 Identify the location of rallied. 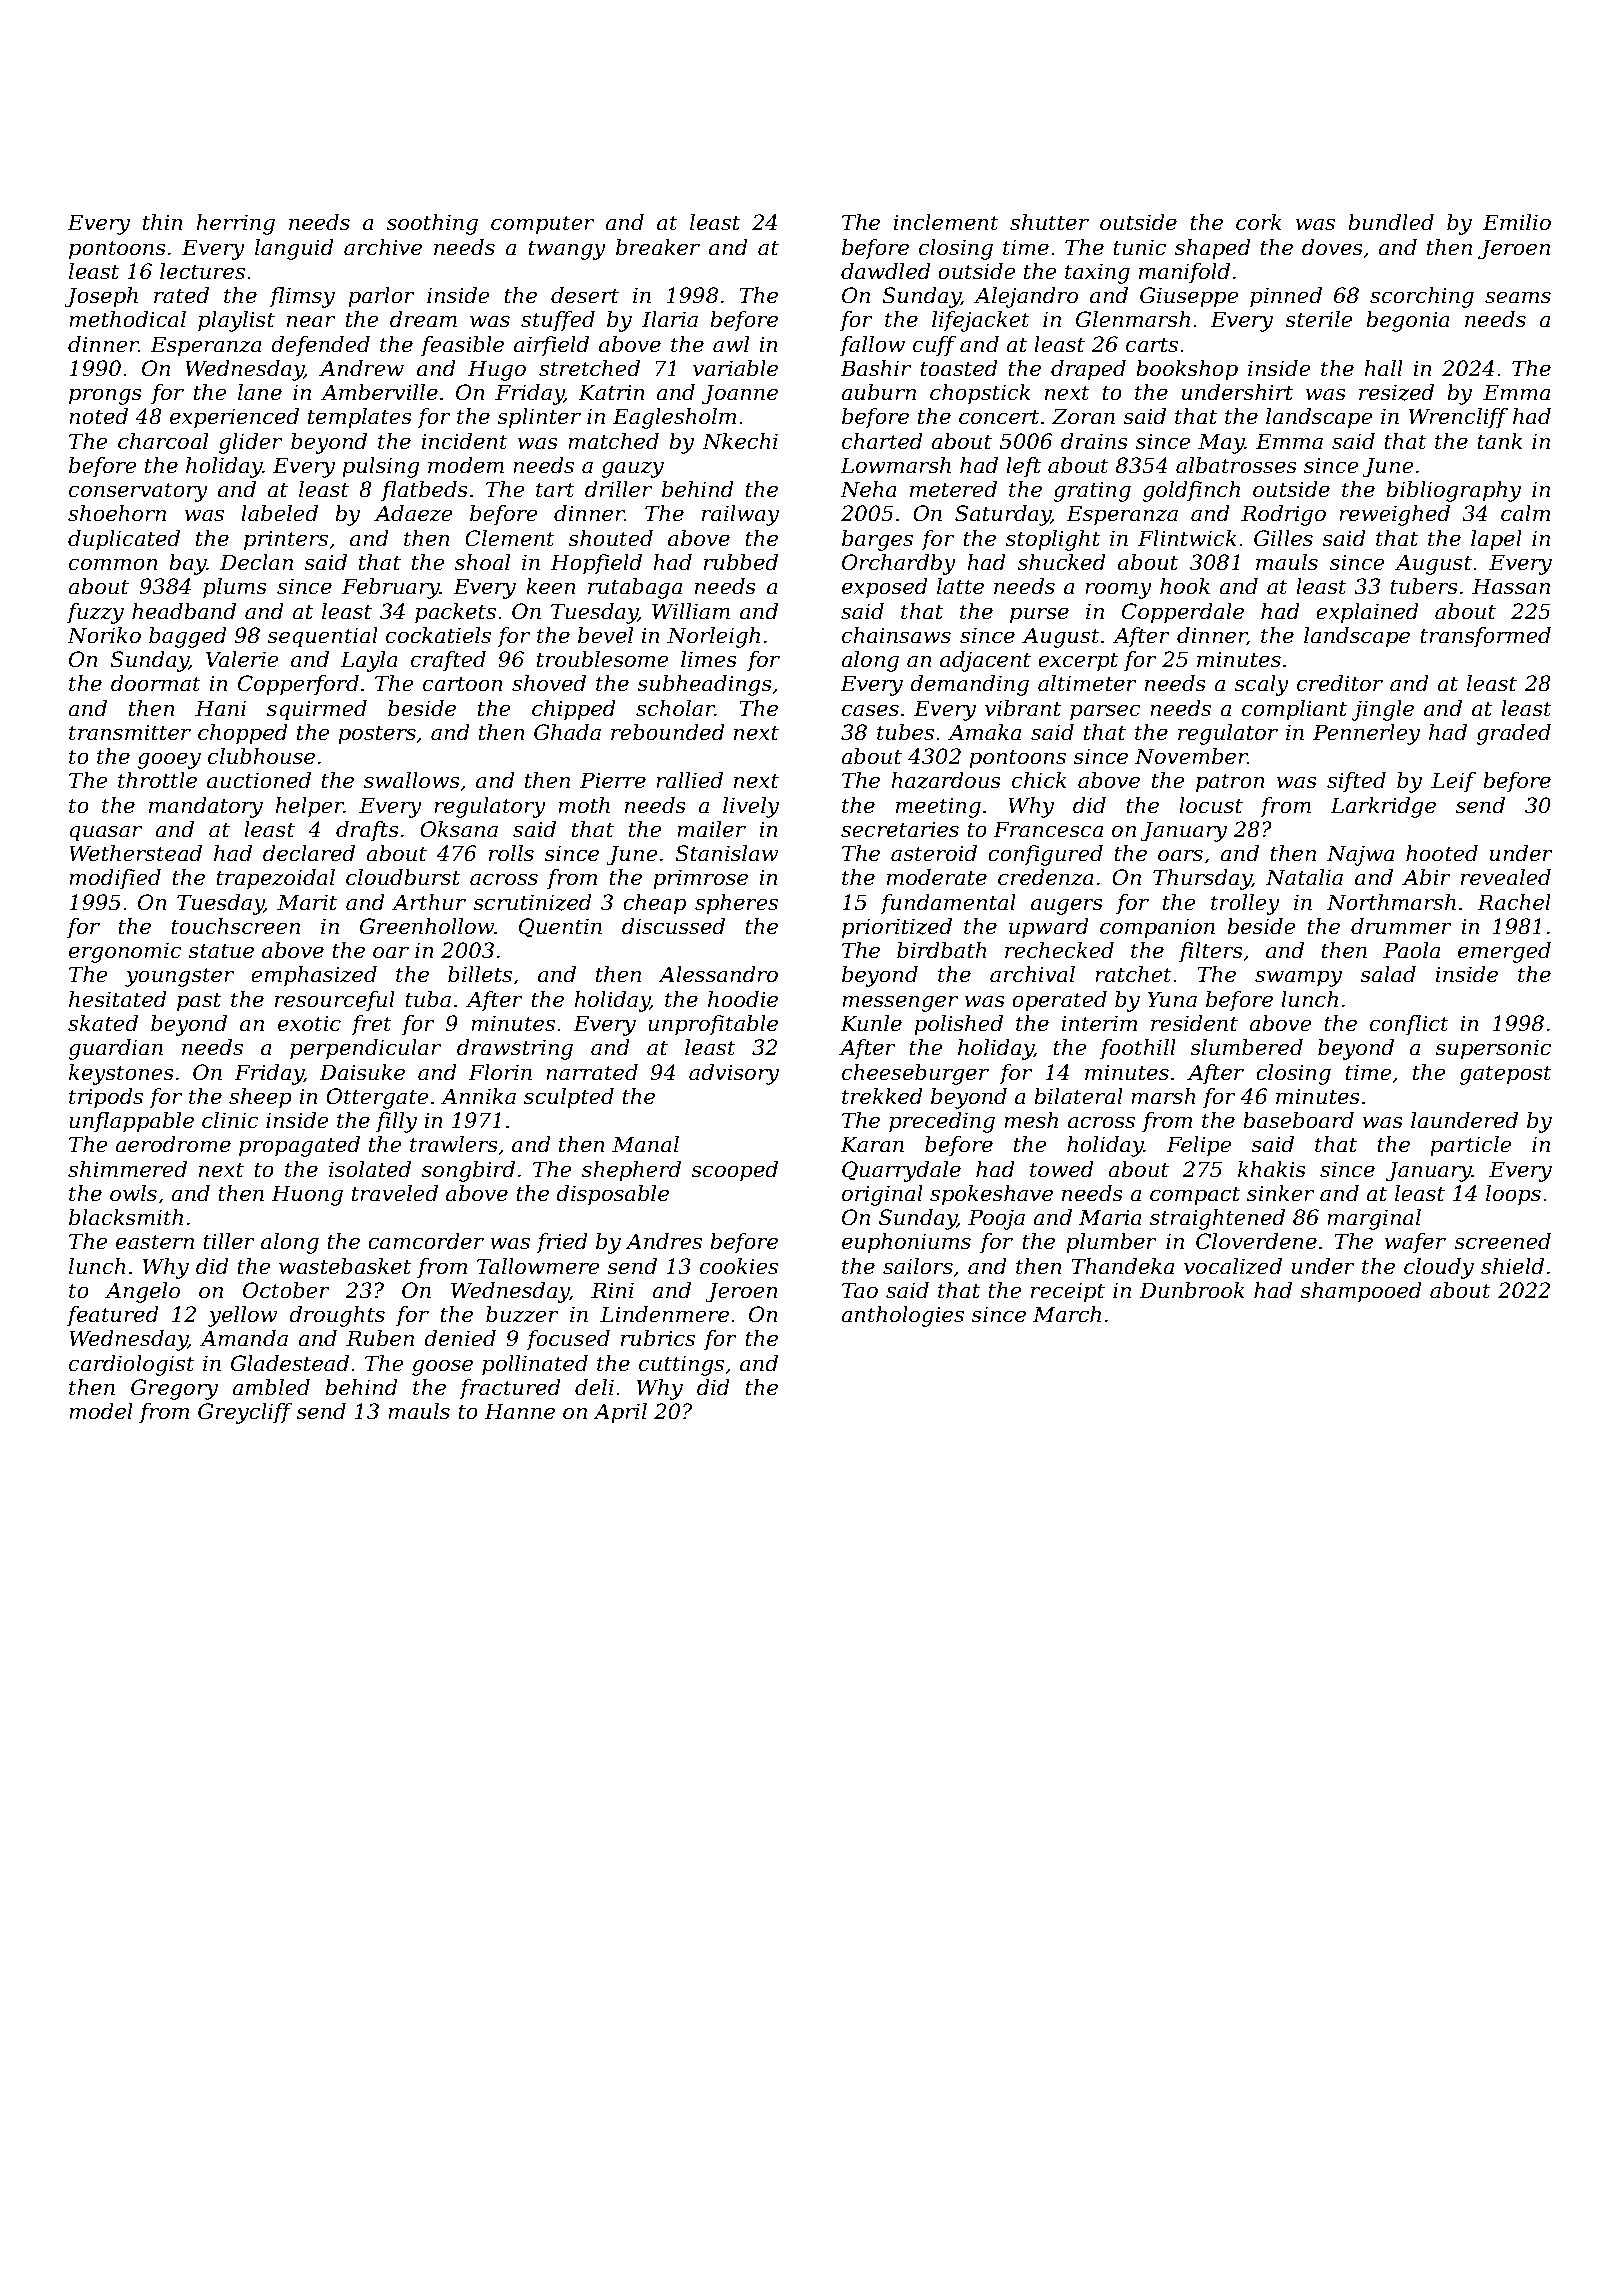
(689, 780).
